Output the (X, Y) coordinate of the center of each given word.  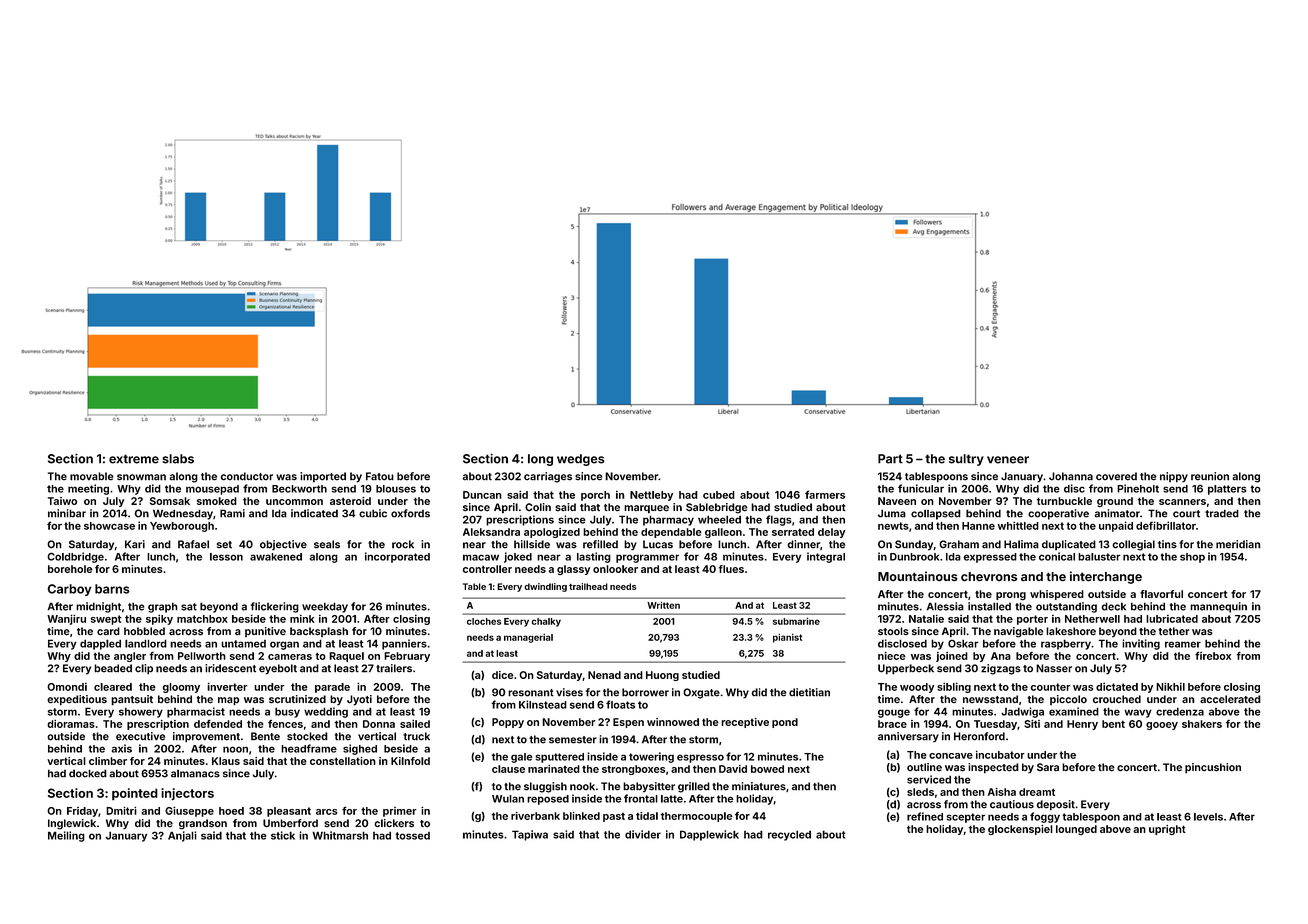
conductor (247, 476)
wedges (580, 460)
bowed (767, 769)
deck (1113, 606)
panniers (404, 644)
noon (235, 749)
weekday (325, 607)
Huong (662, 676)
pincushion (1213, 768)
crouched (1117, 699)
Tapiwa (530, 835)
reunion (1210, 476)
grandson (203, 824)
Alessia (945, 606)
